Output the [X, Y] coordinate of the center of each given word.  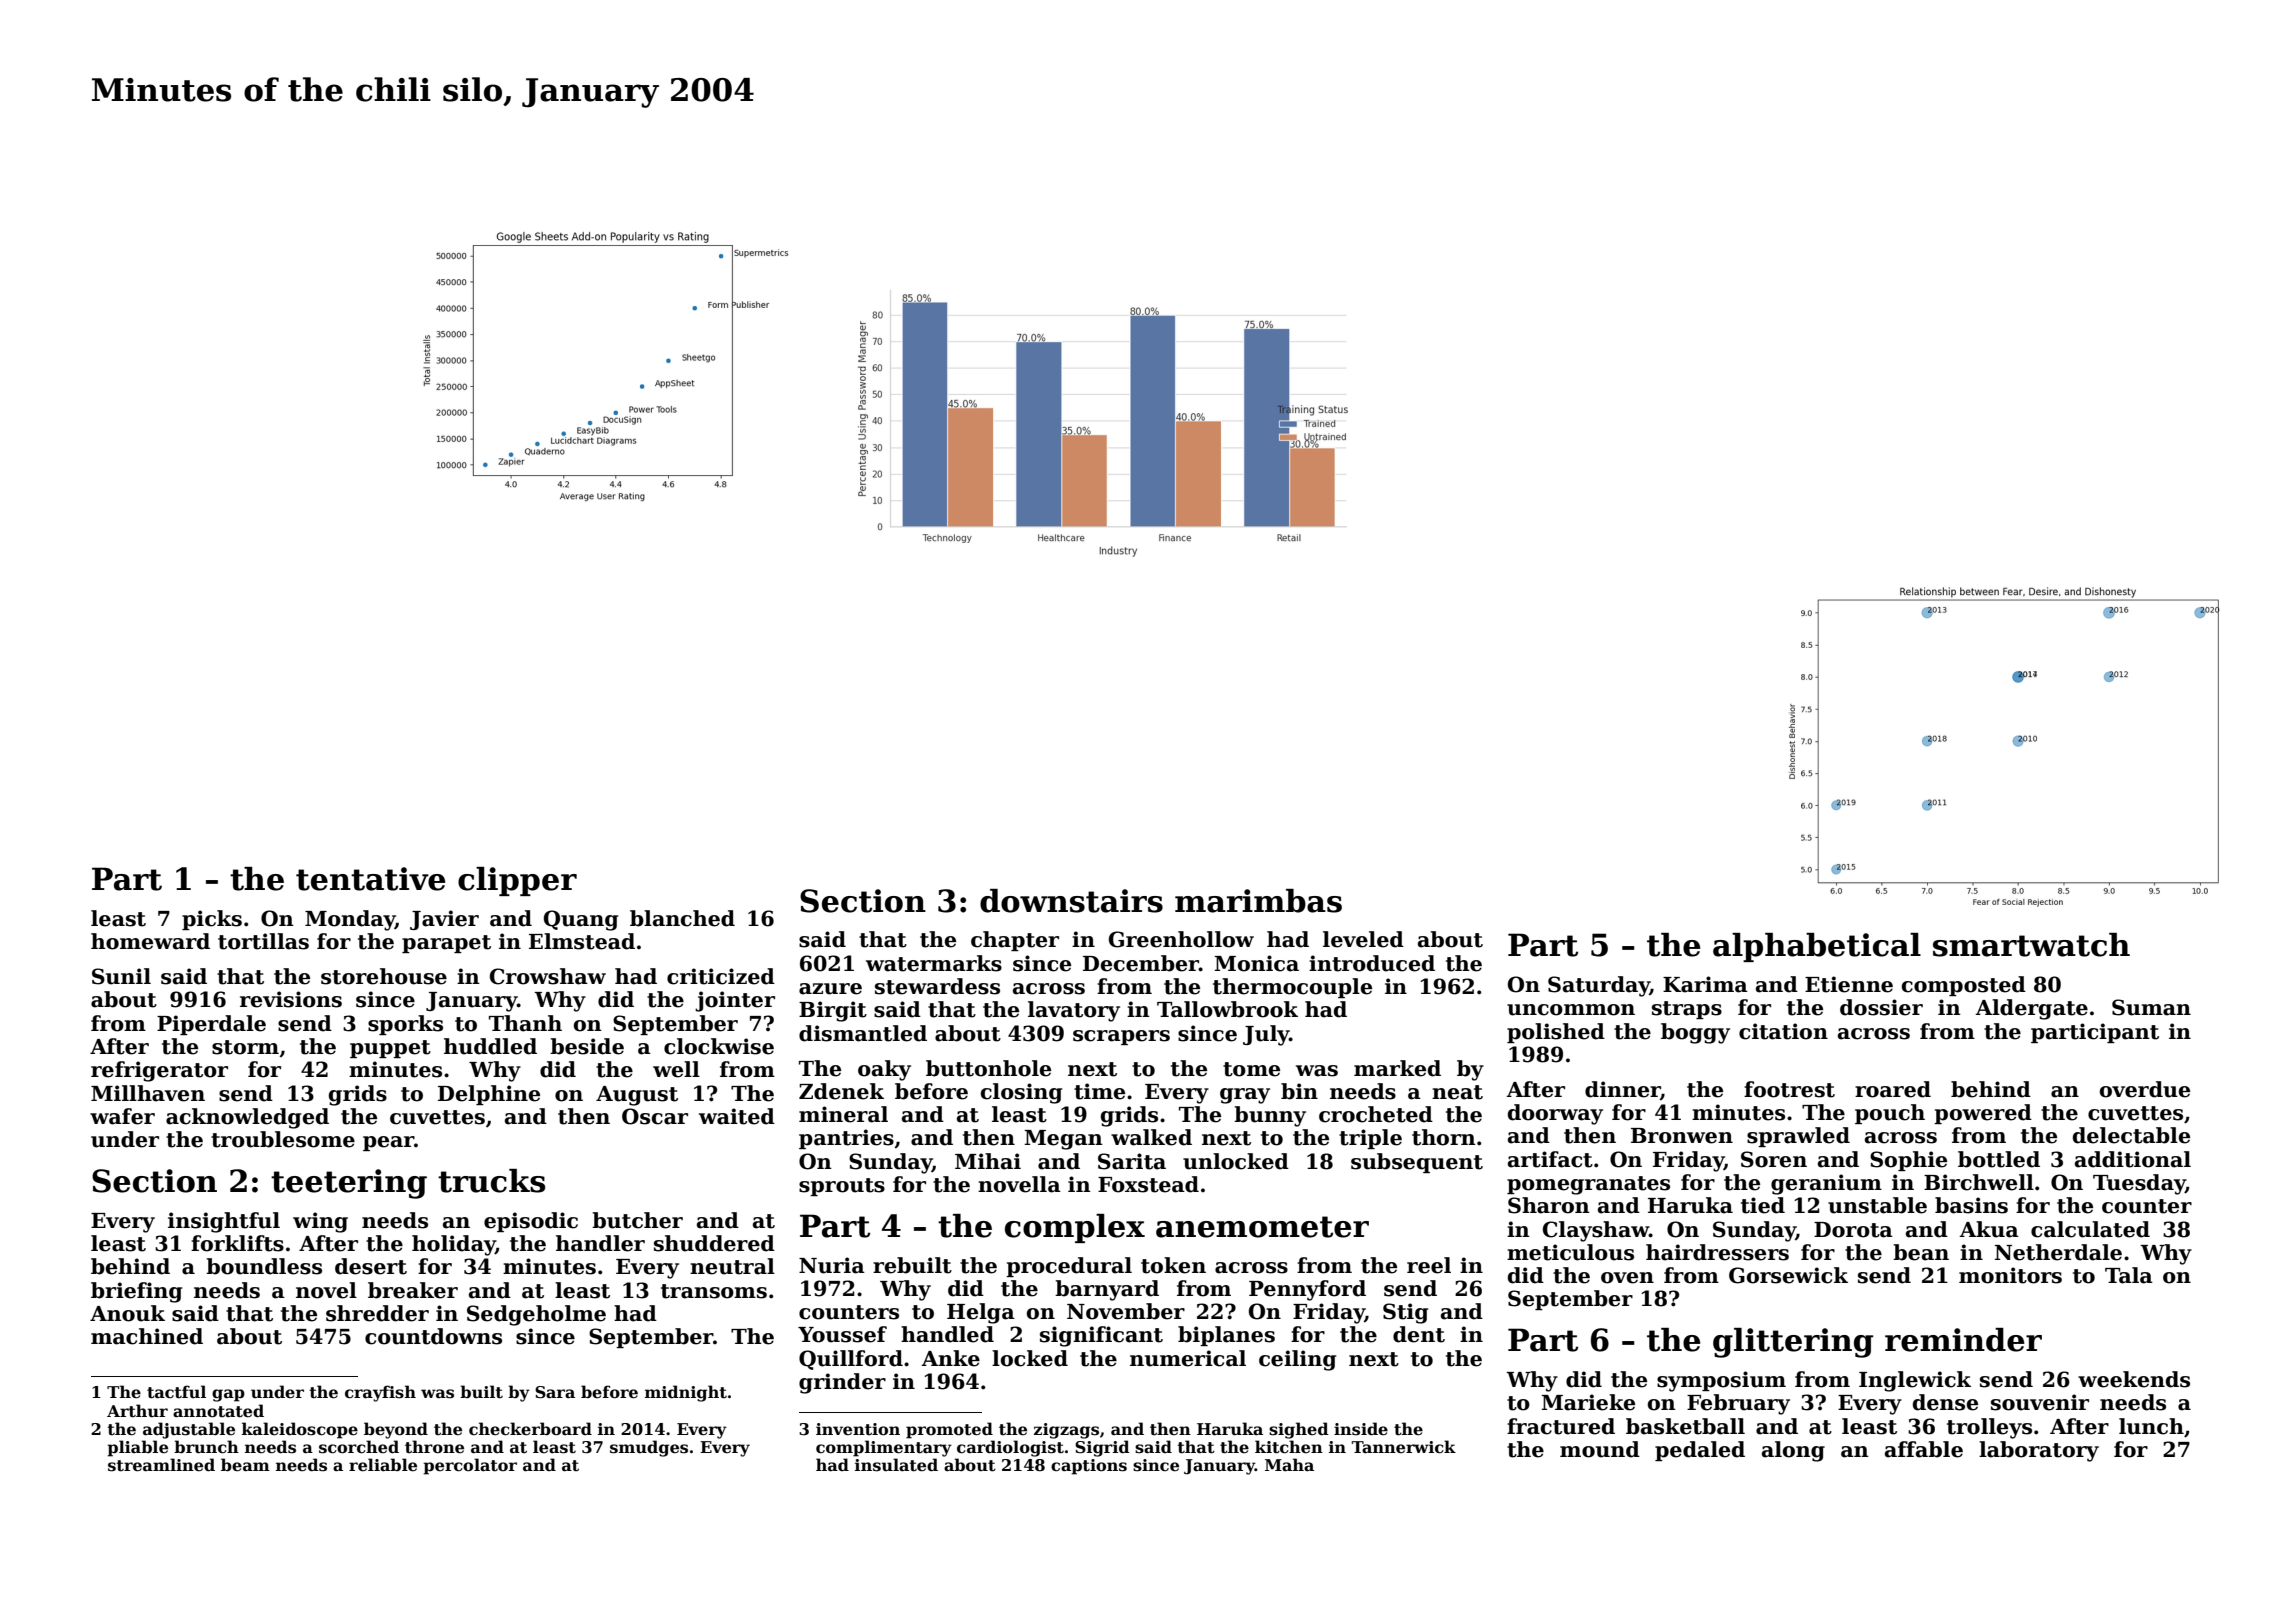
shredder [377, 1313]
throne [434, 1447]
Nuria [832, 1265]
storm [245, 1047]
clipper [517, 881]
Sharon [1549, 1205]
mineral [843, 1114]
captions [1089, 1467]
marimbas [1258, 901]
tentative [371, 879]
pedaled [1700, 1451]
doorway [1555, 1114]
